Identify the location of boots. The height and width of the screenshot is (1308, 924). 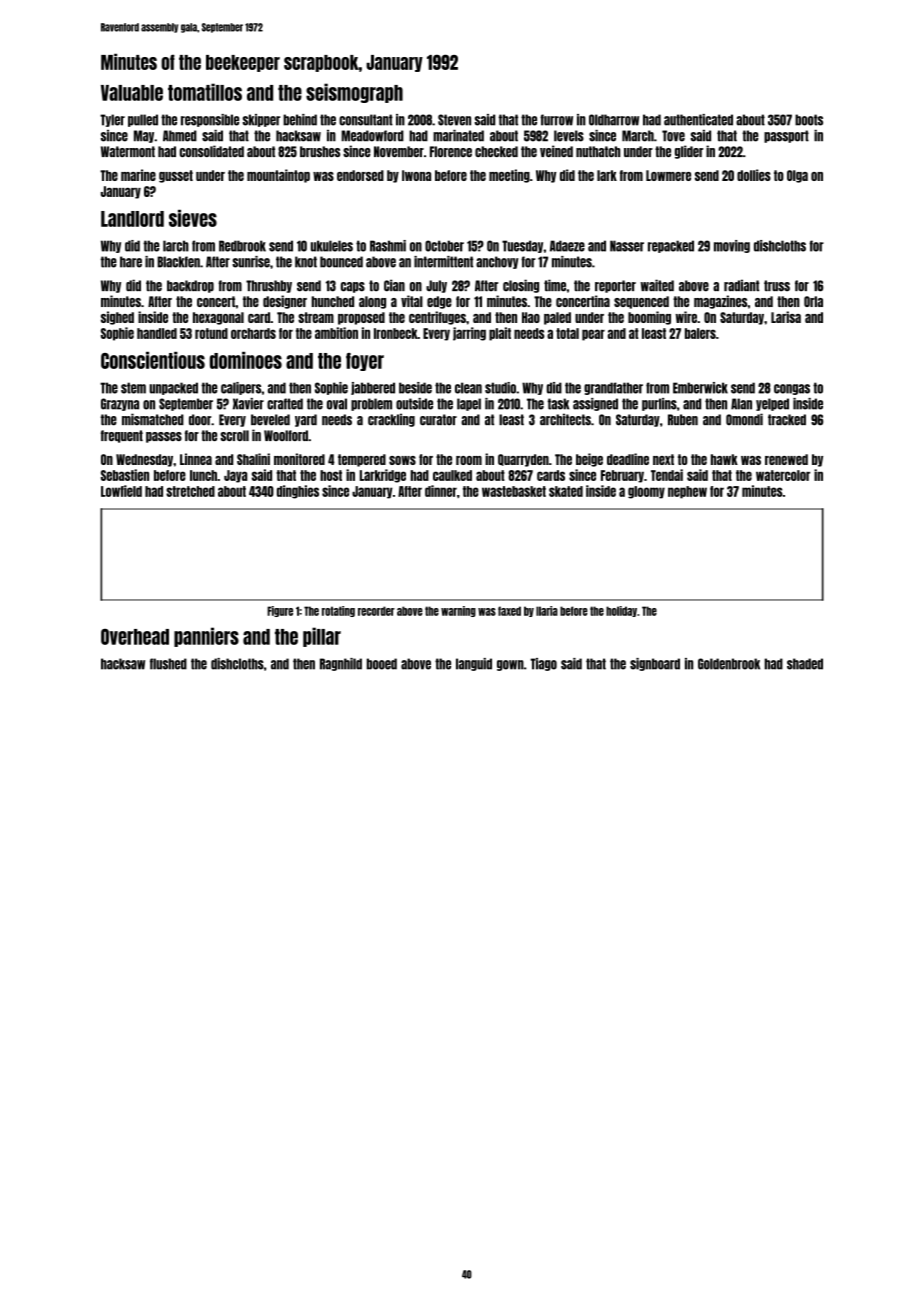
(809, 120).
